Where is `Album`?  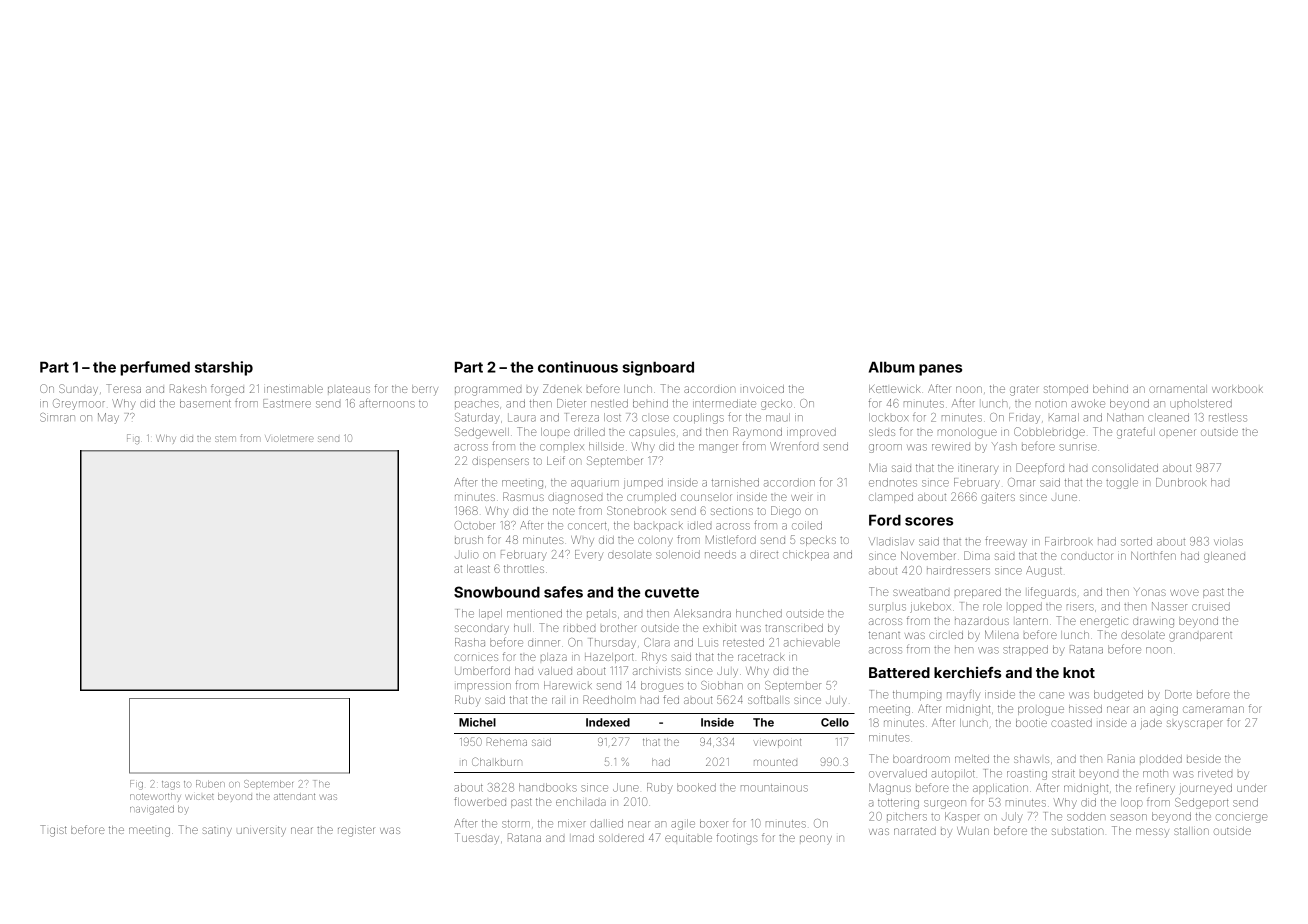 Album is located at coordinates (891, 367).
